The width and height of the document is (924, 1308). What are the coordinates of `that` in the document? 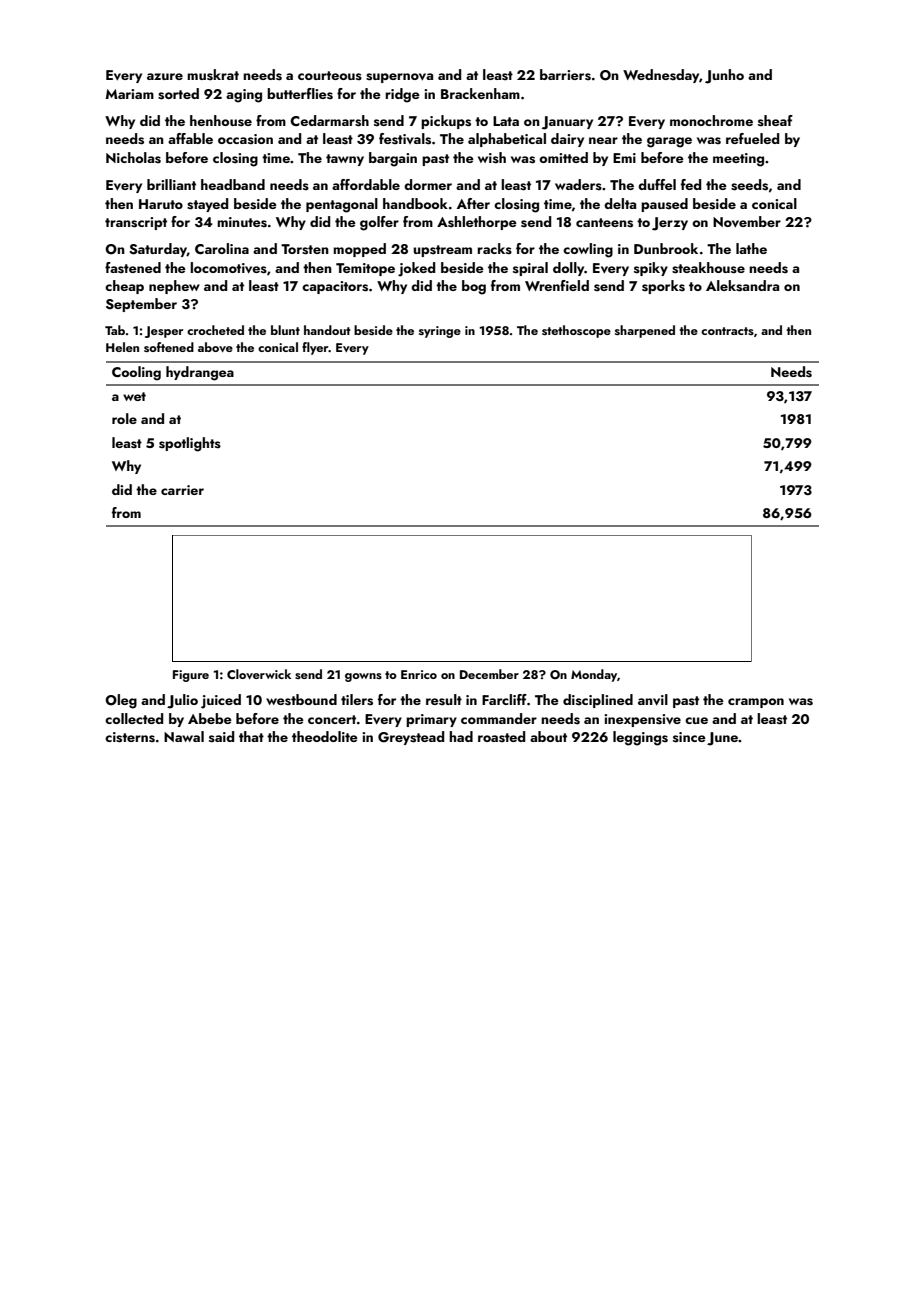 It's located at (251, 736).
